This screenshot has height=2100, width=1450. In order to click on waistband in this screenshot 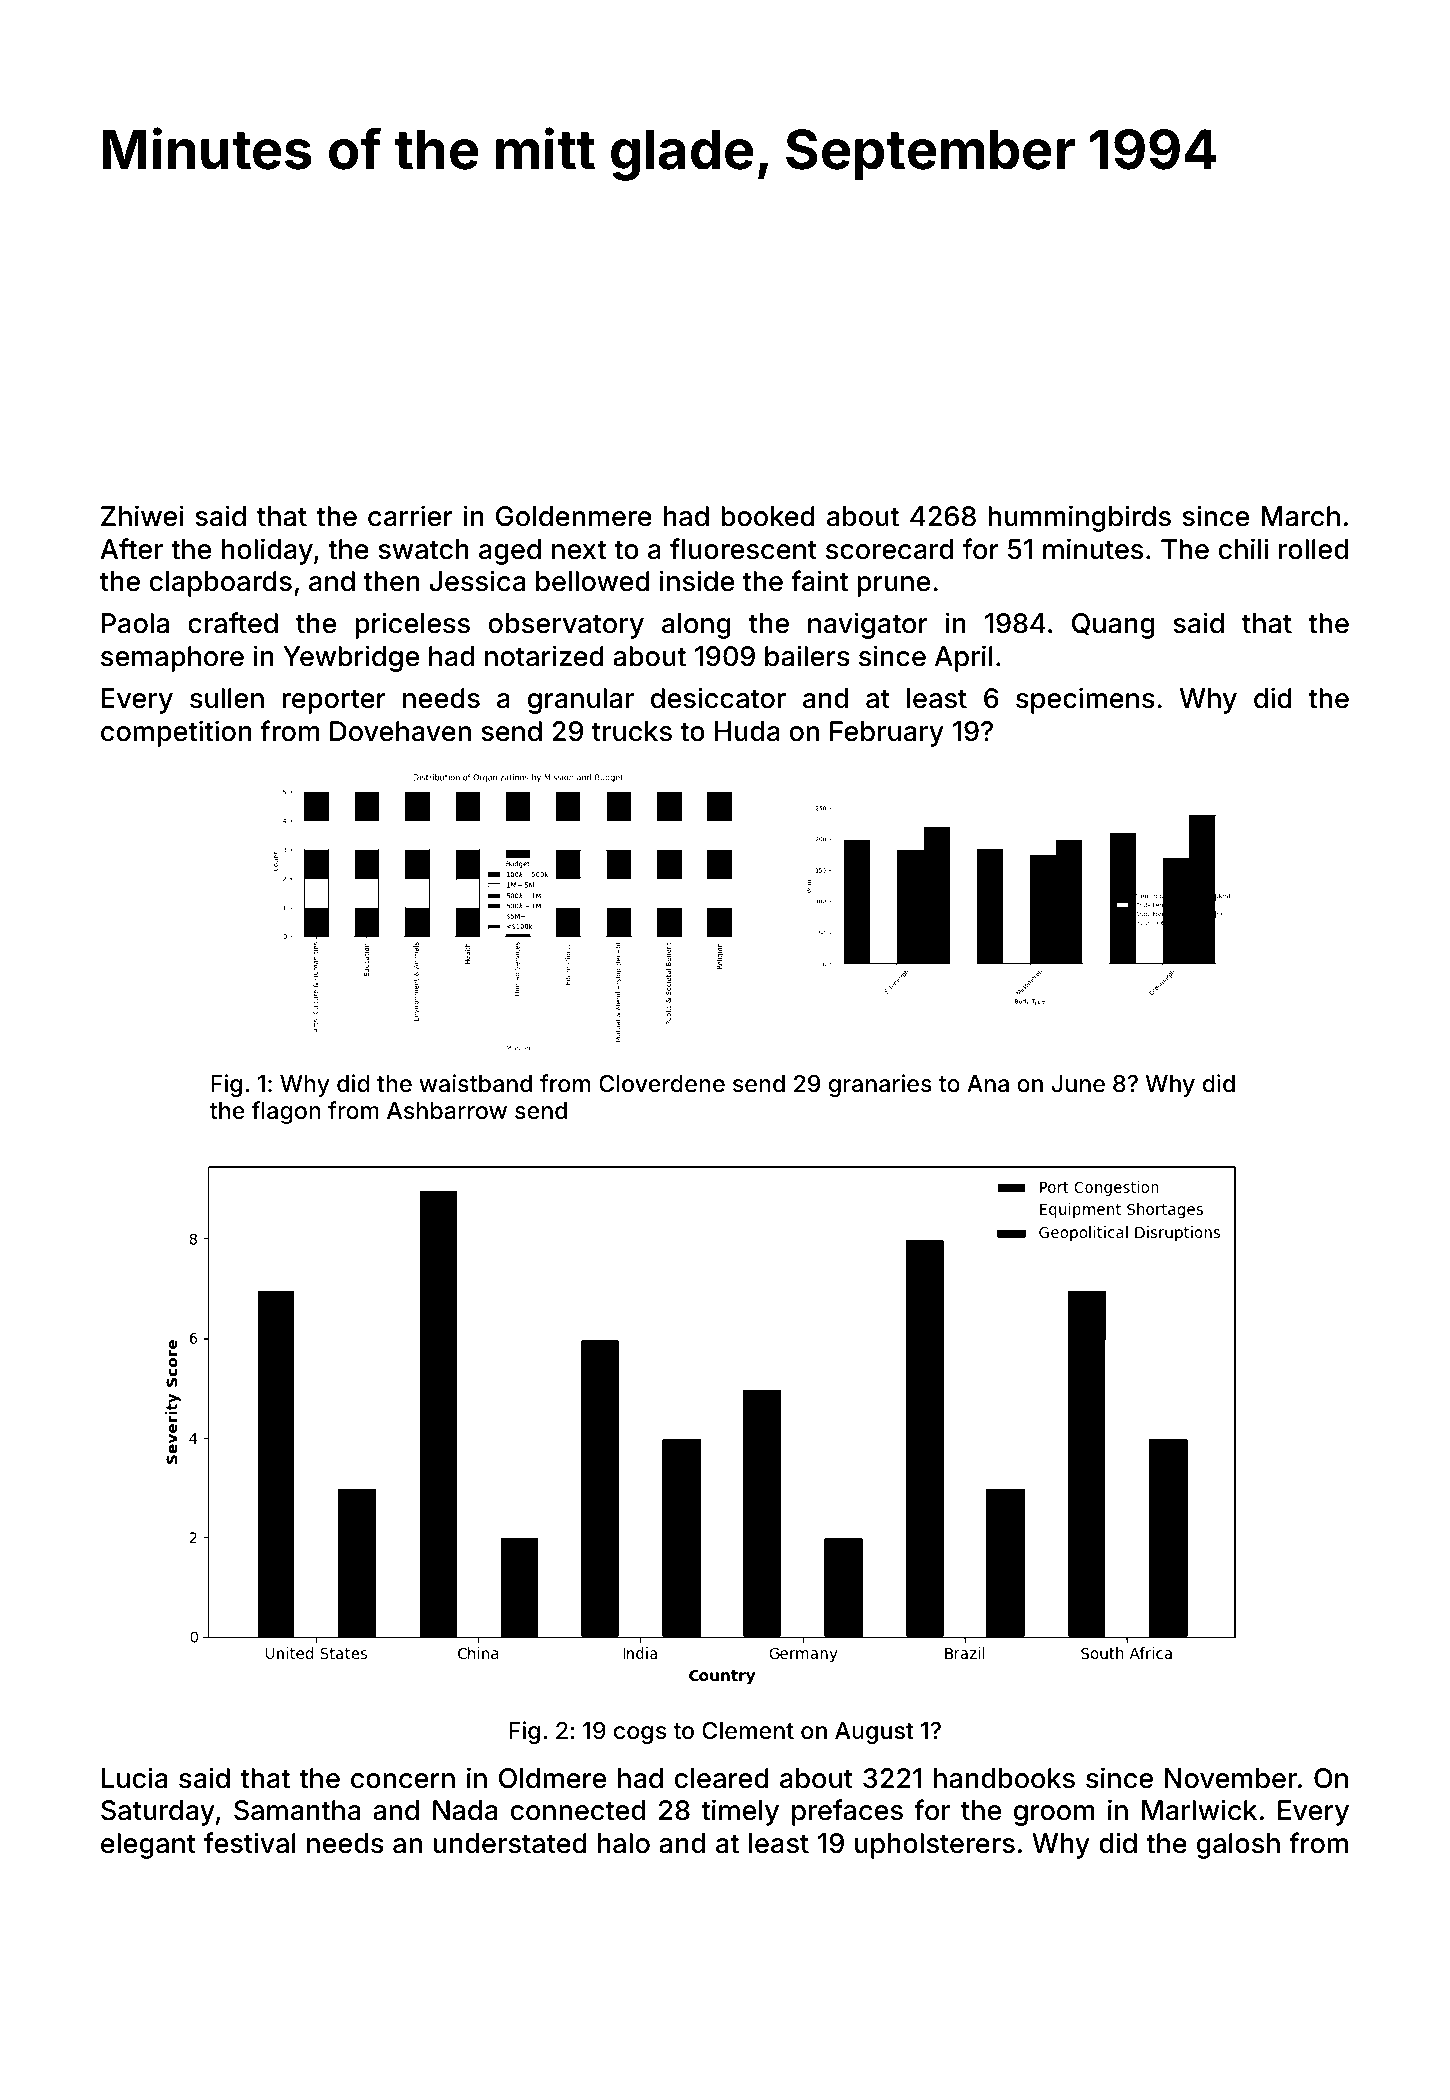, I will do `click(475, 1083)`.
